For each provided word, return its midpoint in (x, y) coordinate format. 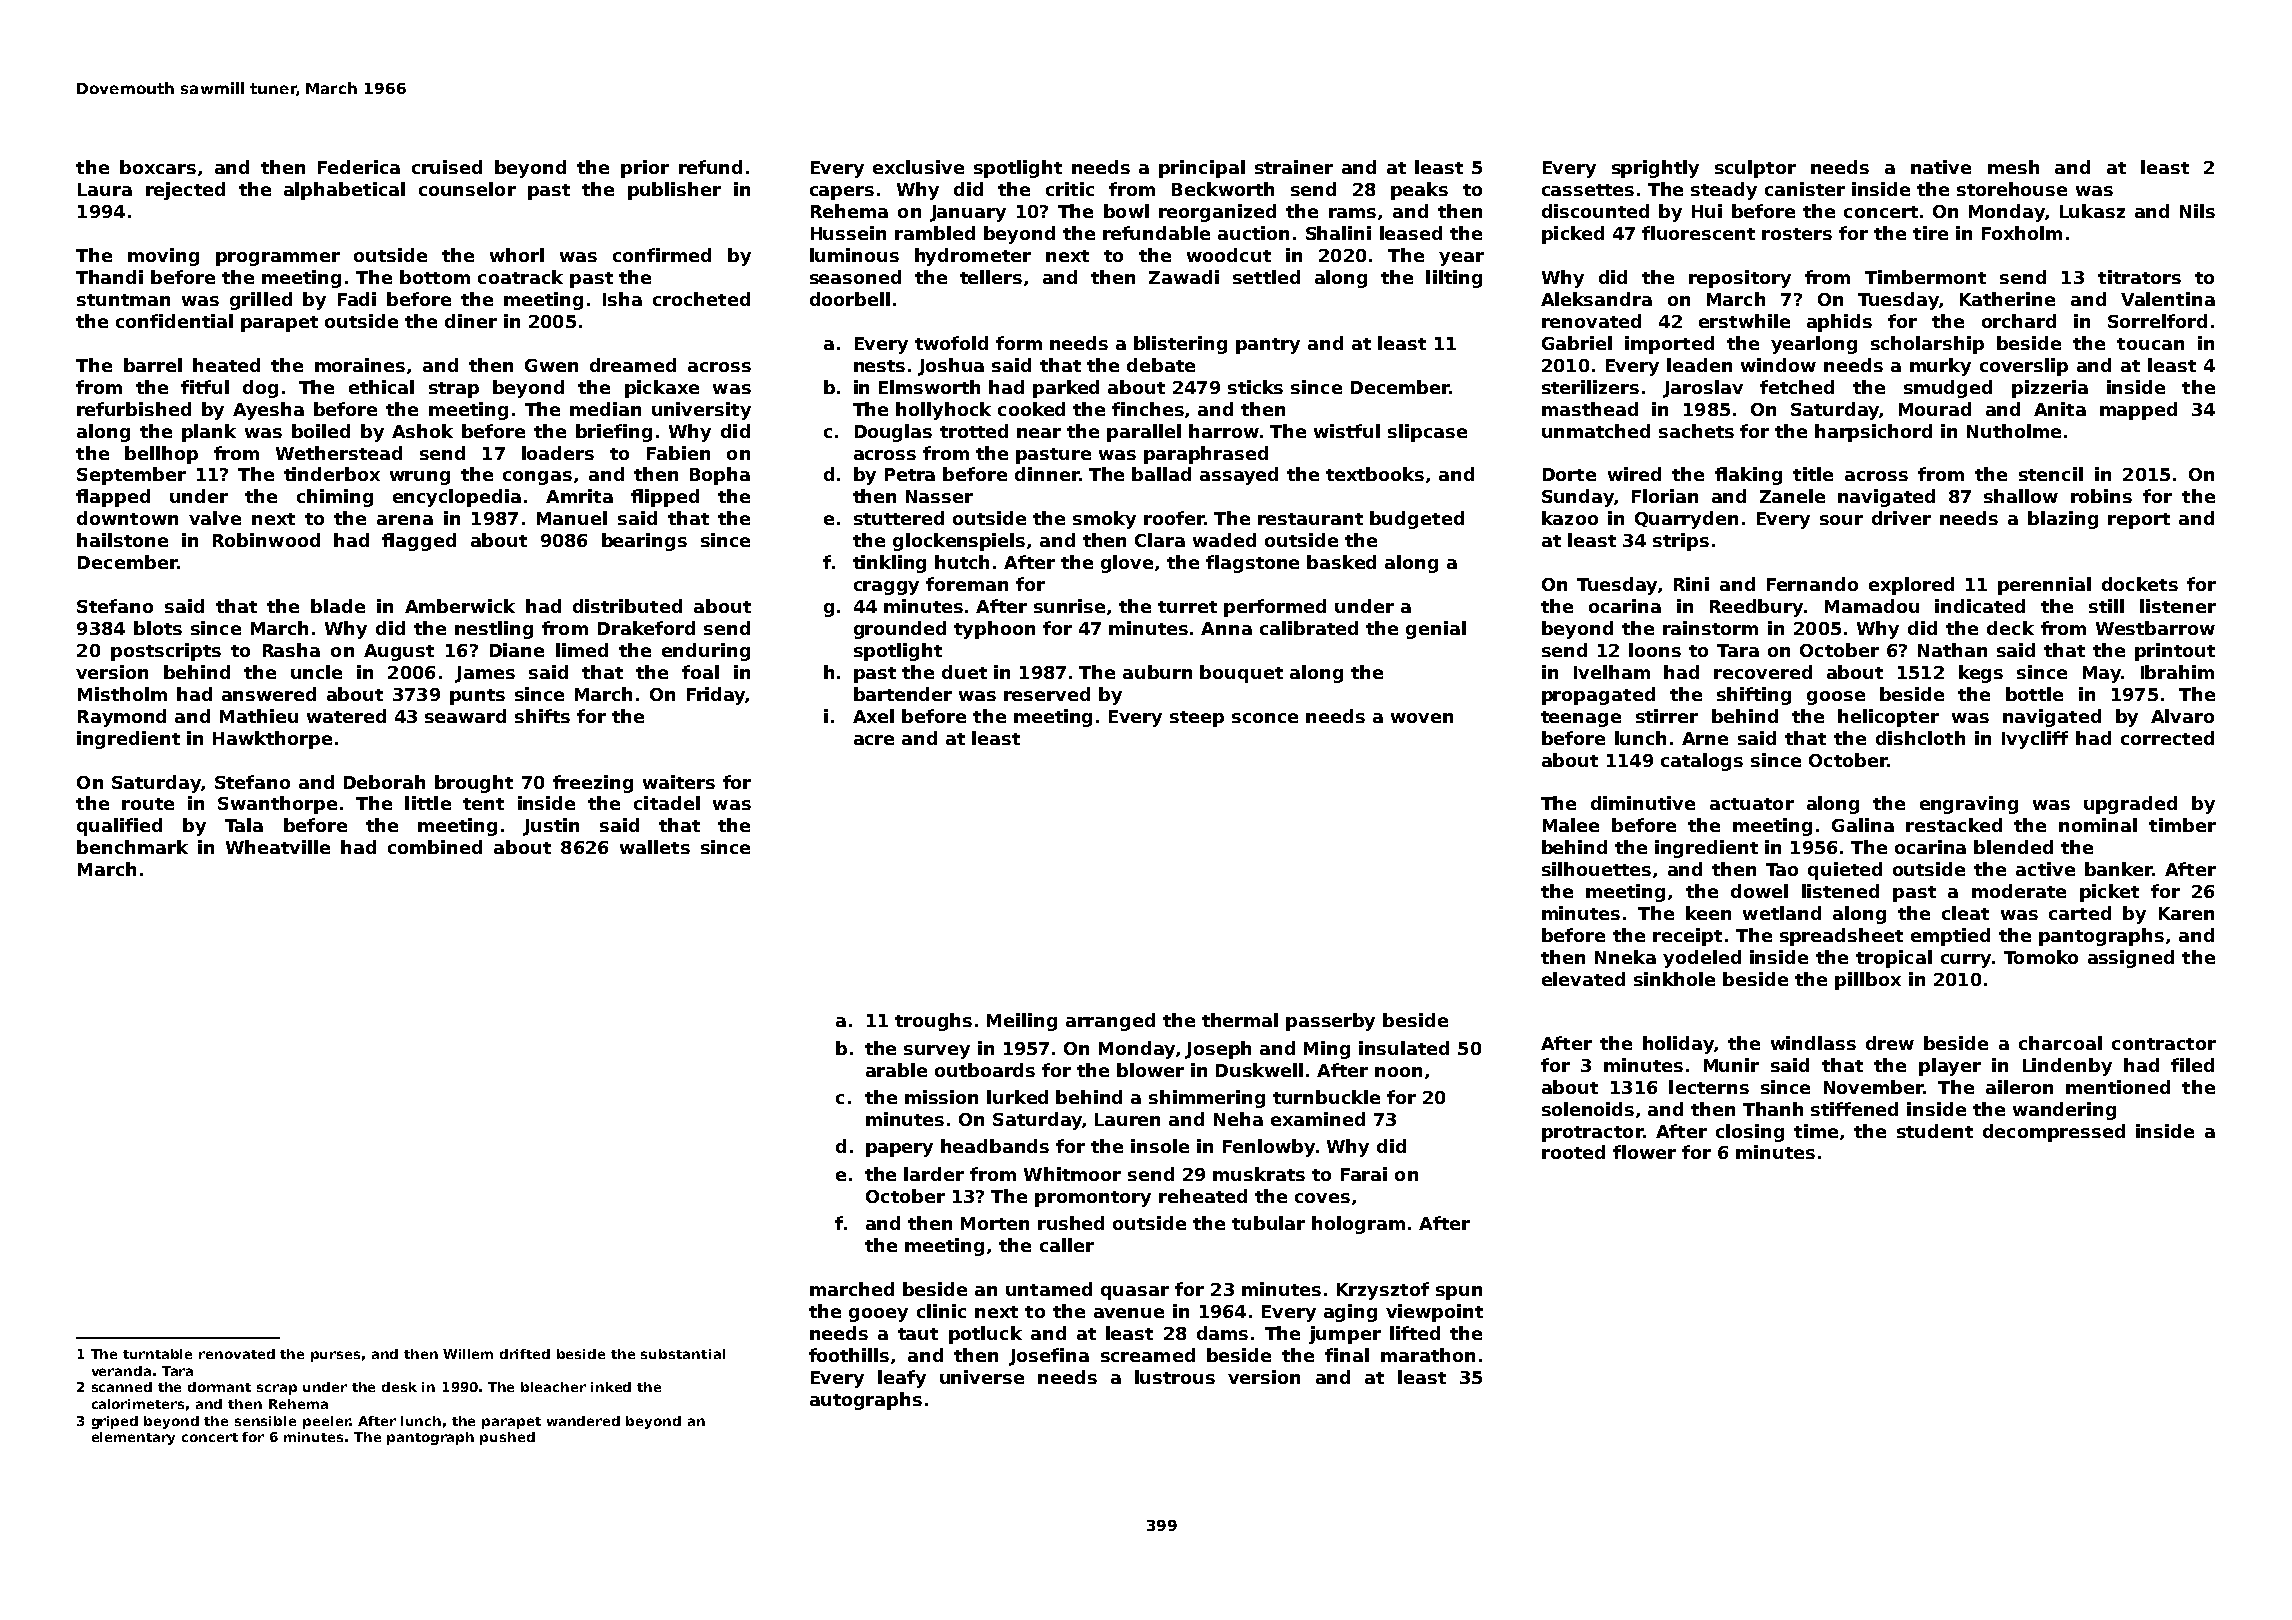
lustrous (1175, 1377)
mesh (2013, 167)
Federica (359, 167)
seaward (465, 716)
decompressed (2054, 1133)
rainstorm (1710, 628)
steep (1197, 719)
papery (899, 1150)
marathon (1428, 1355)
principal (1202, 169)
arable (896, 1070)
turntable (157, 1354)
